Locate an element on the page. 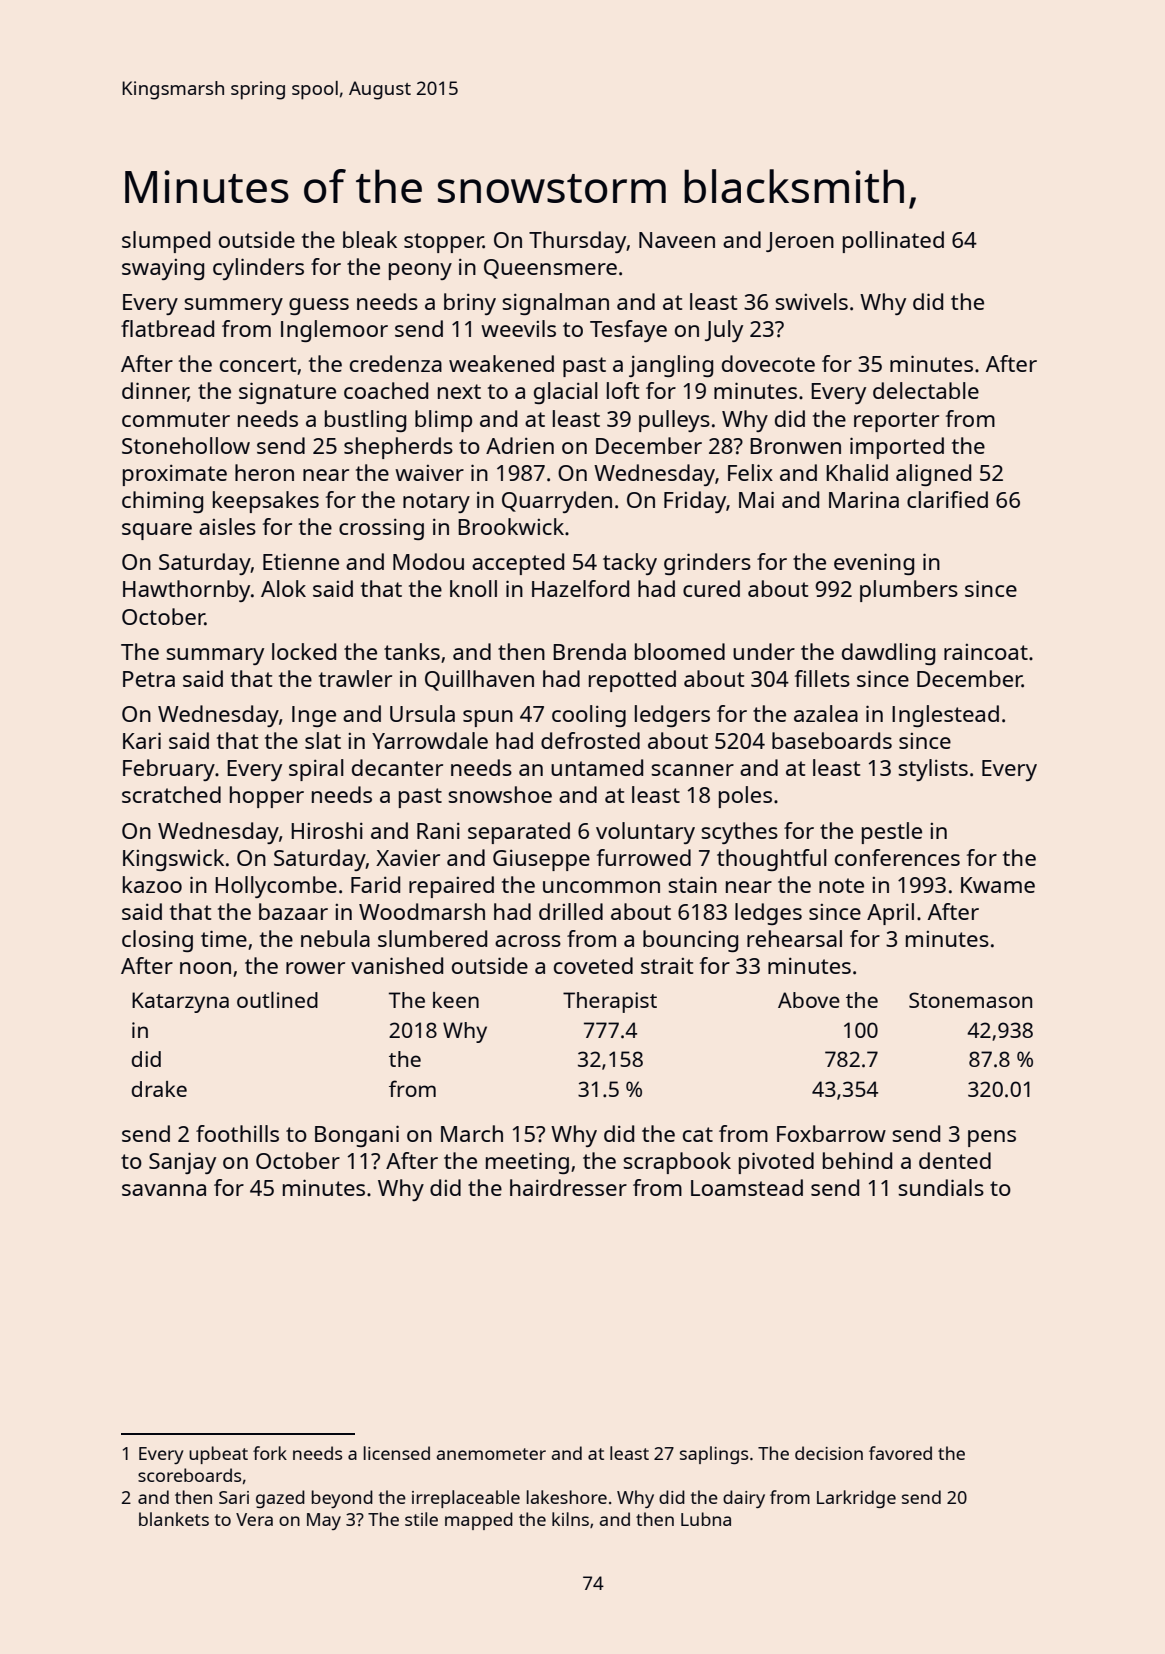  spiral is located at coordinates (316, 770).
